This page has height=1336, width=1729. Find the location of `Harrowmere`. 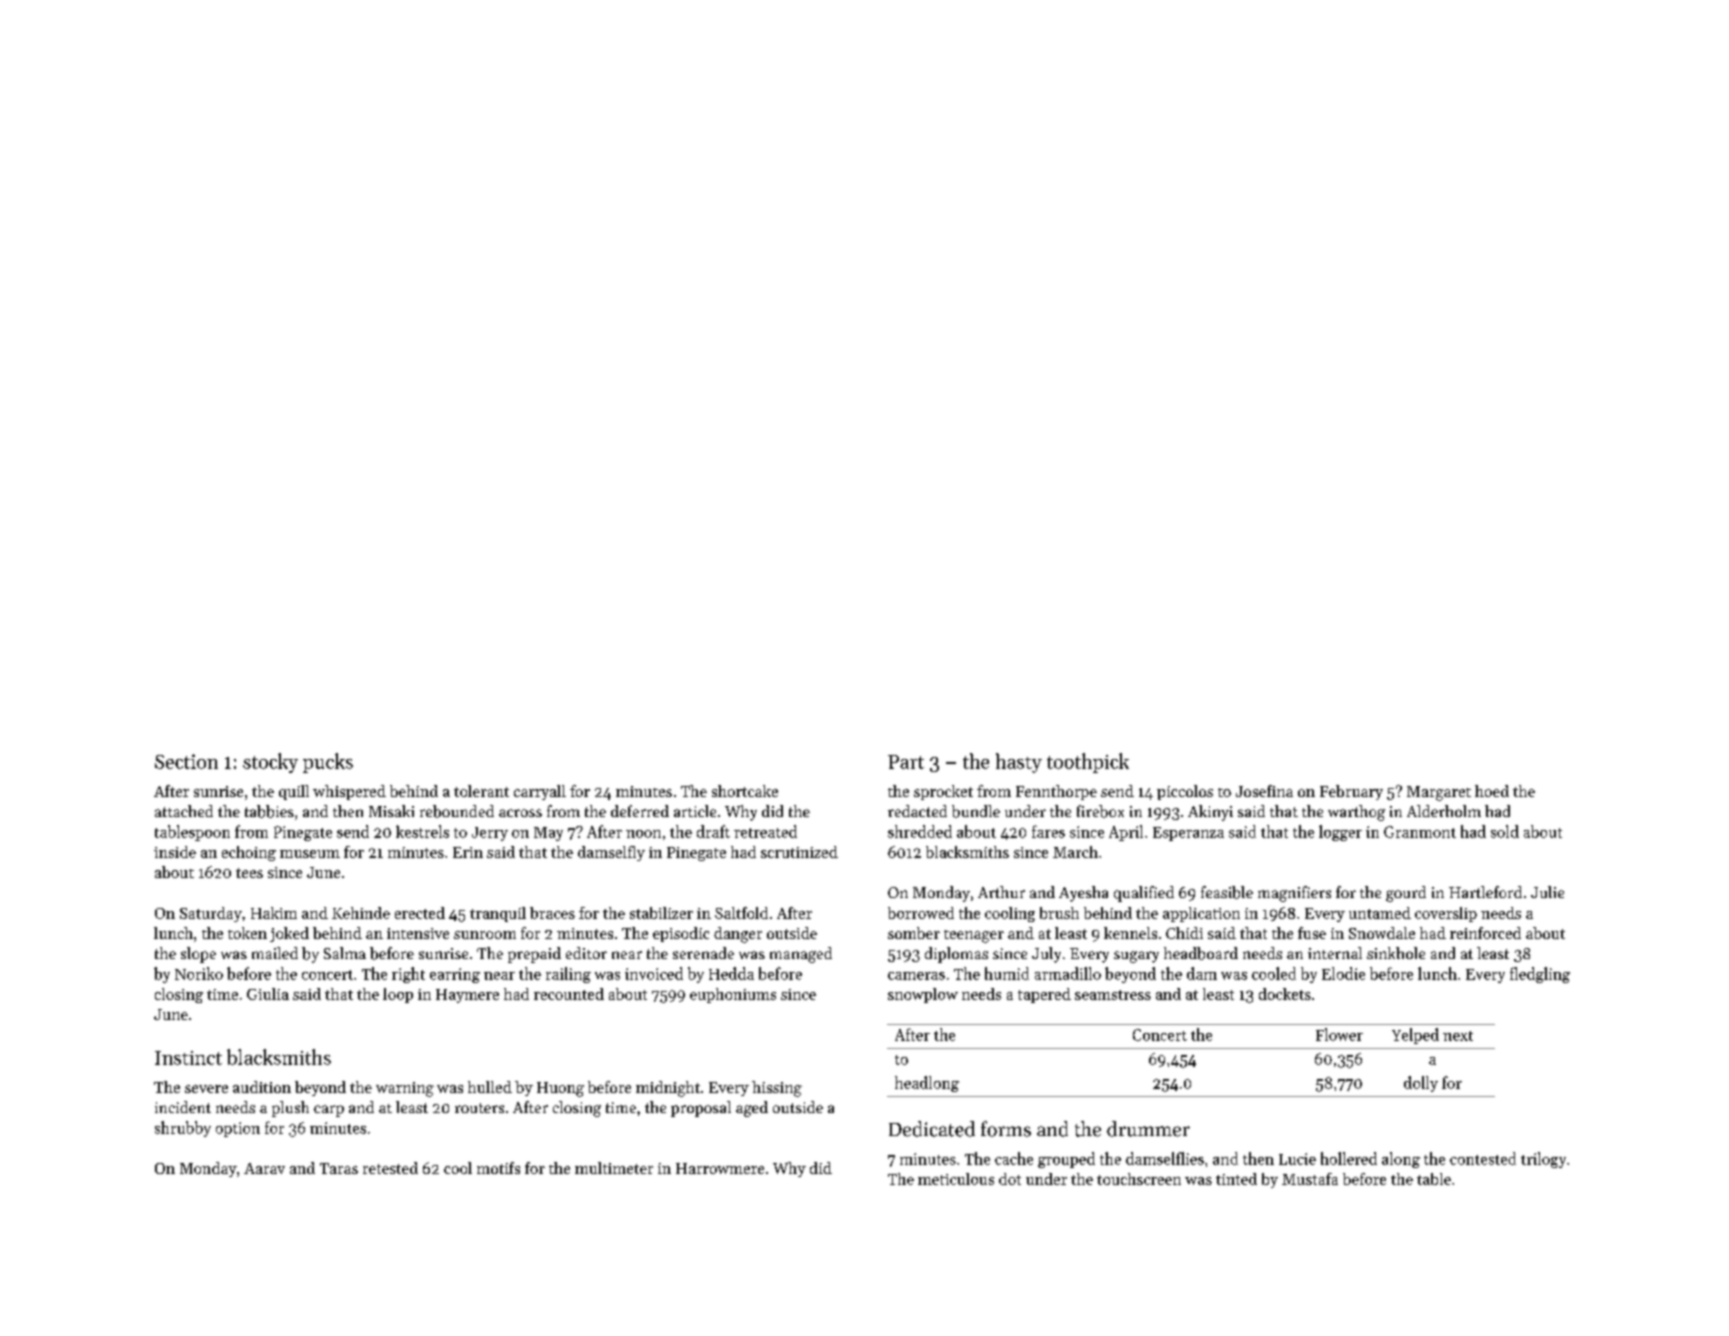

Harrowmere is located at coordinates (720, 1168).
